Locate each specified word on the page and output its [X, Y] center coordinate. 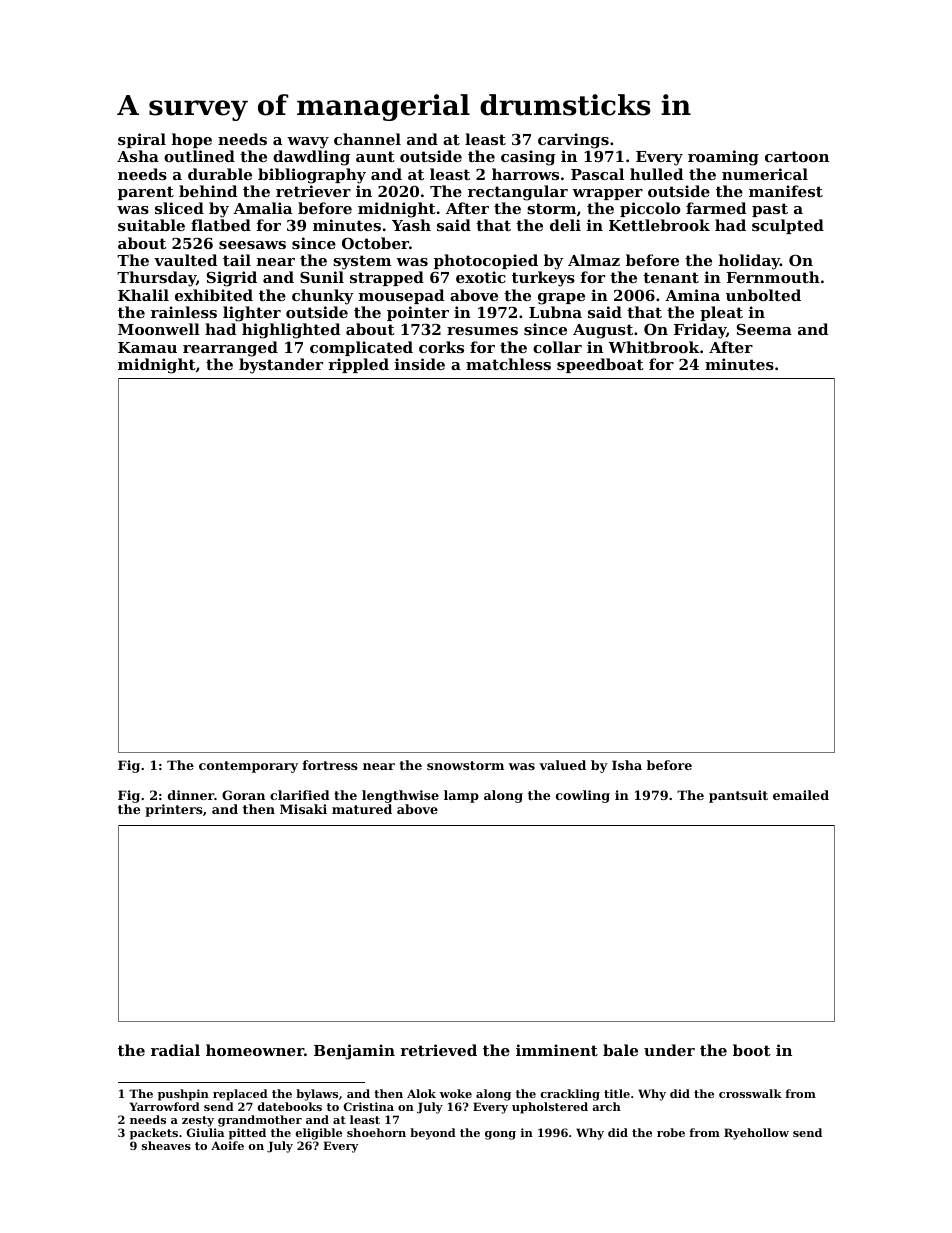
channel [367, 139]
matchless [508, 364]
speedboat [600, 365]
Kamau [147, 347]
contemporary [248, 767]
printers [174, 810]
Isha [627, 765]
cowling [583, 796]
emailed [801, 795]
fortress [330, 765]
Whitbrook [654, 347]
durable [220, 174]
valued [562, 765]
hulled [656, 174]
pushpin [183, 1095]
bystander [281, 366]
